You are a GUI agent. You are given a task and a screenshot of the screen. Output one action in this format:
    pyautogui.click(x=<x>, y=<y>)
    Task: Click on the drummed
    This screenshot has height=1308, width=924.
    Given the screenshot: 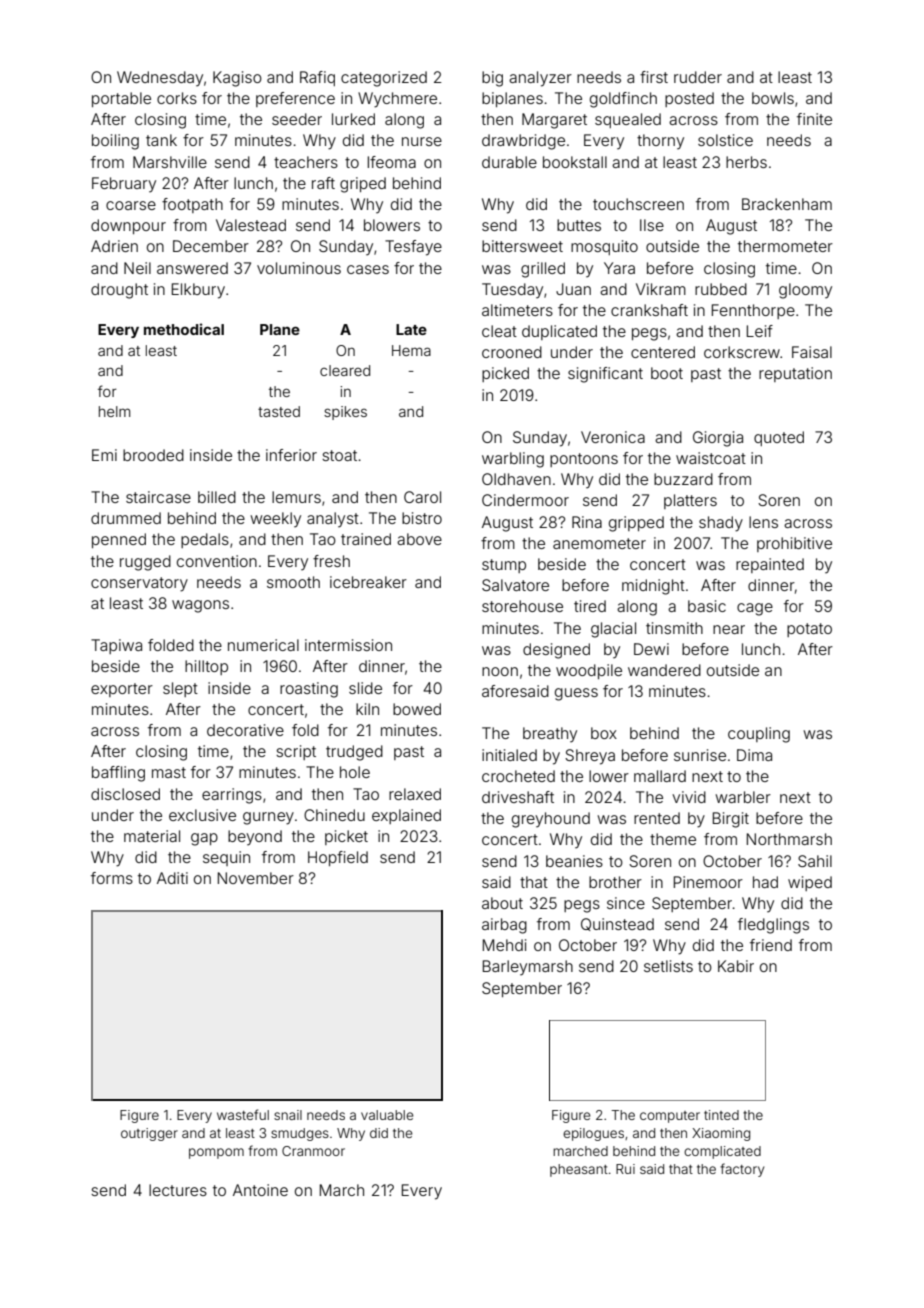 What is the action you would take?
    pyautogui.click(x=126, y=518)
